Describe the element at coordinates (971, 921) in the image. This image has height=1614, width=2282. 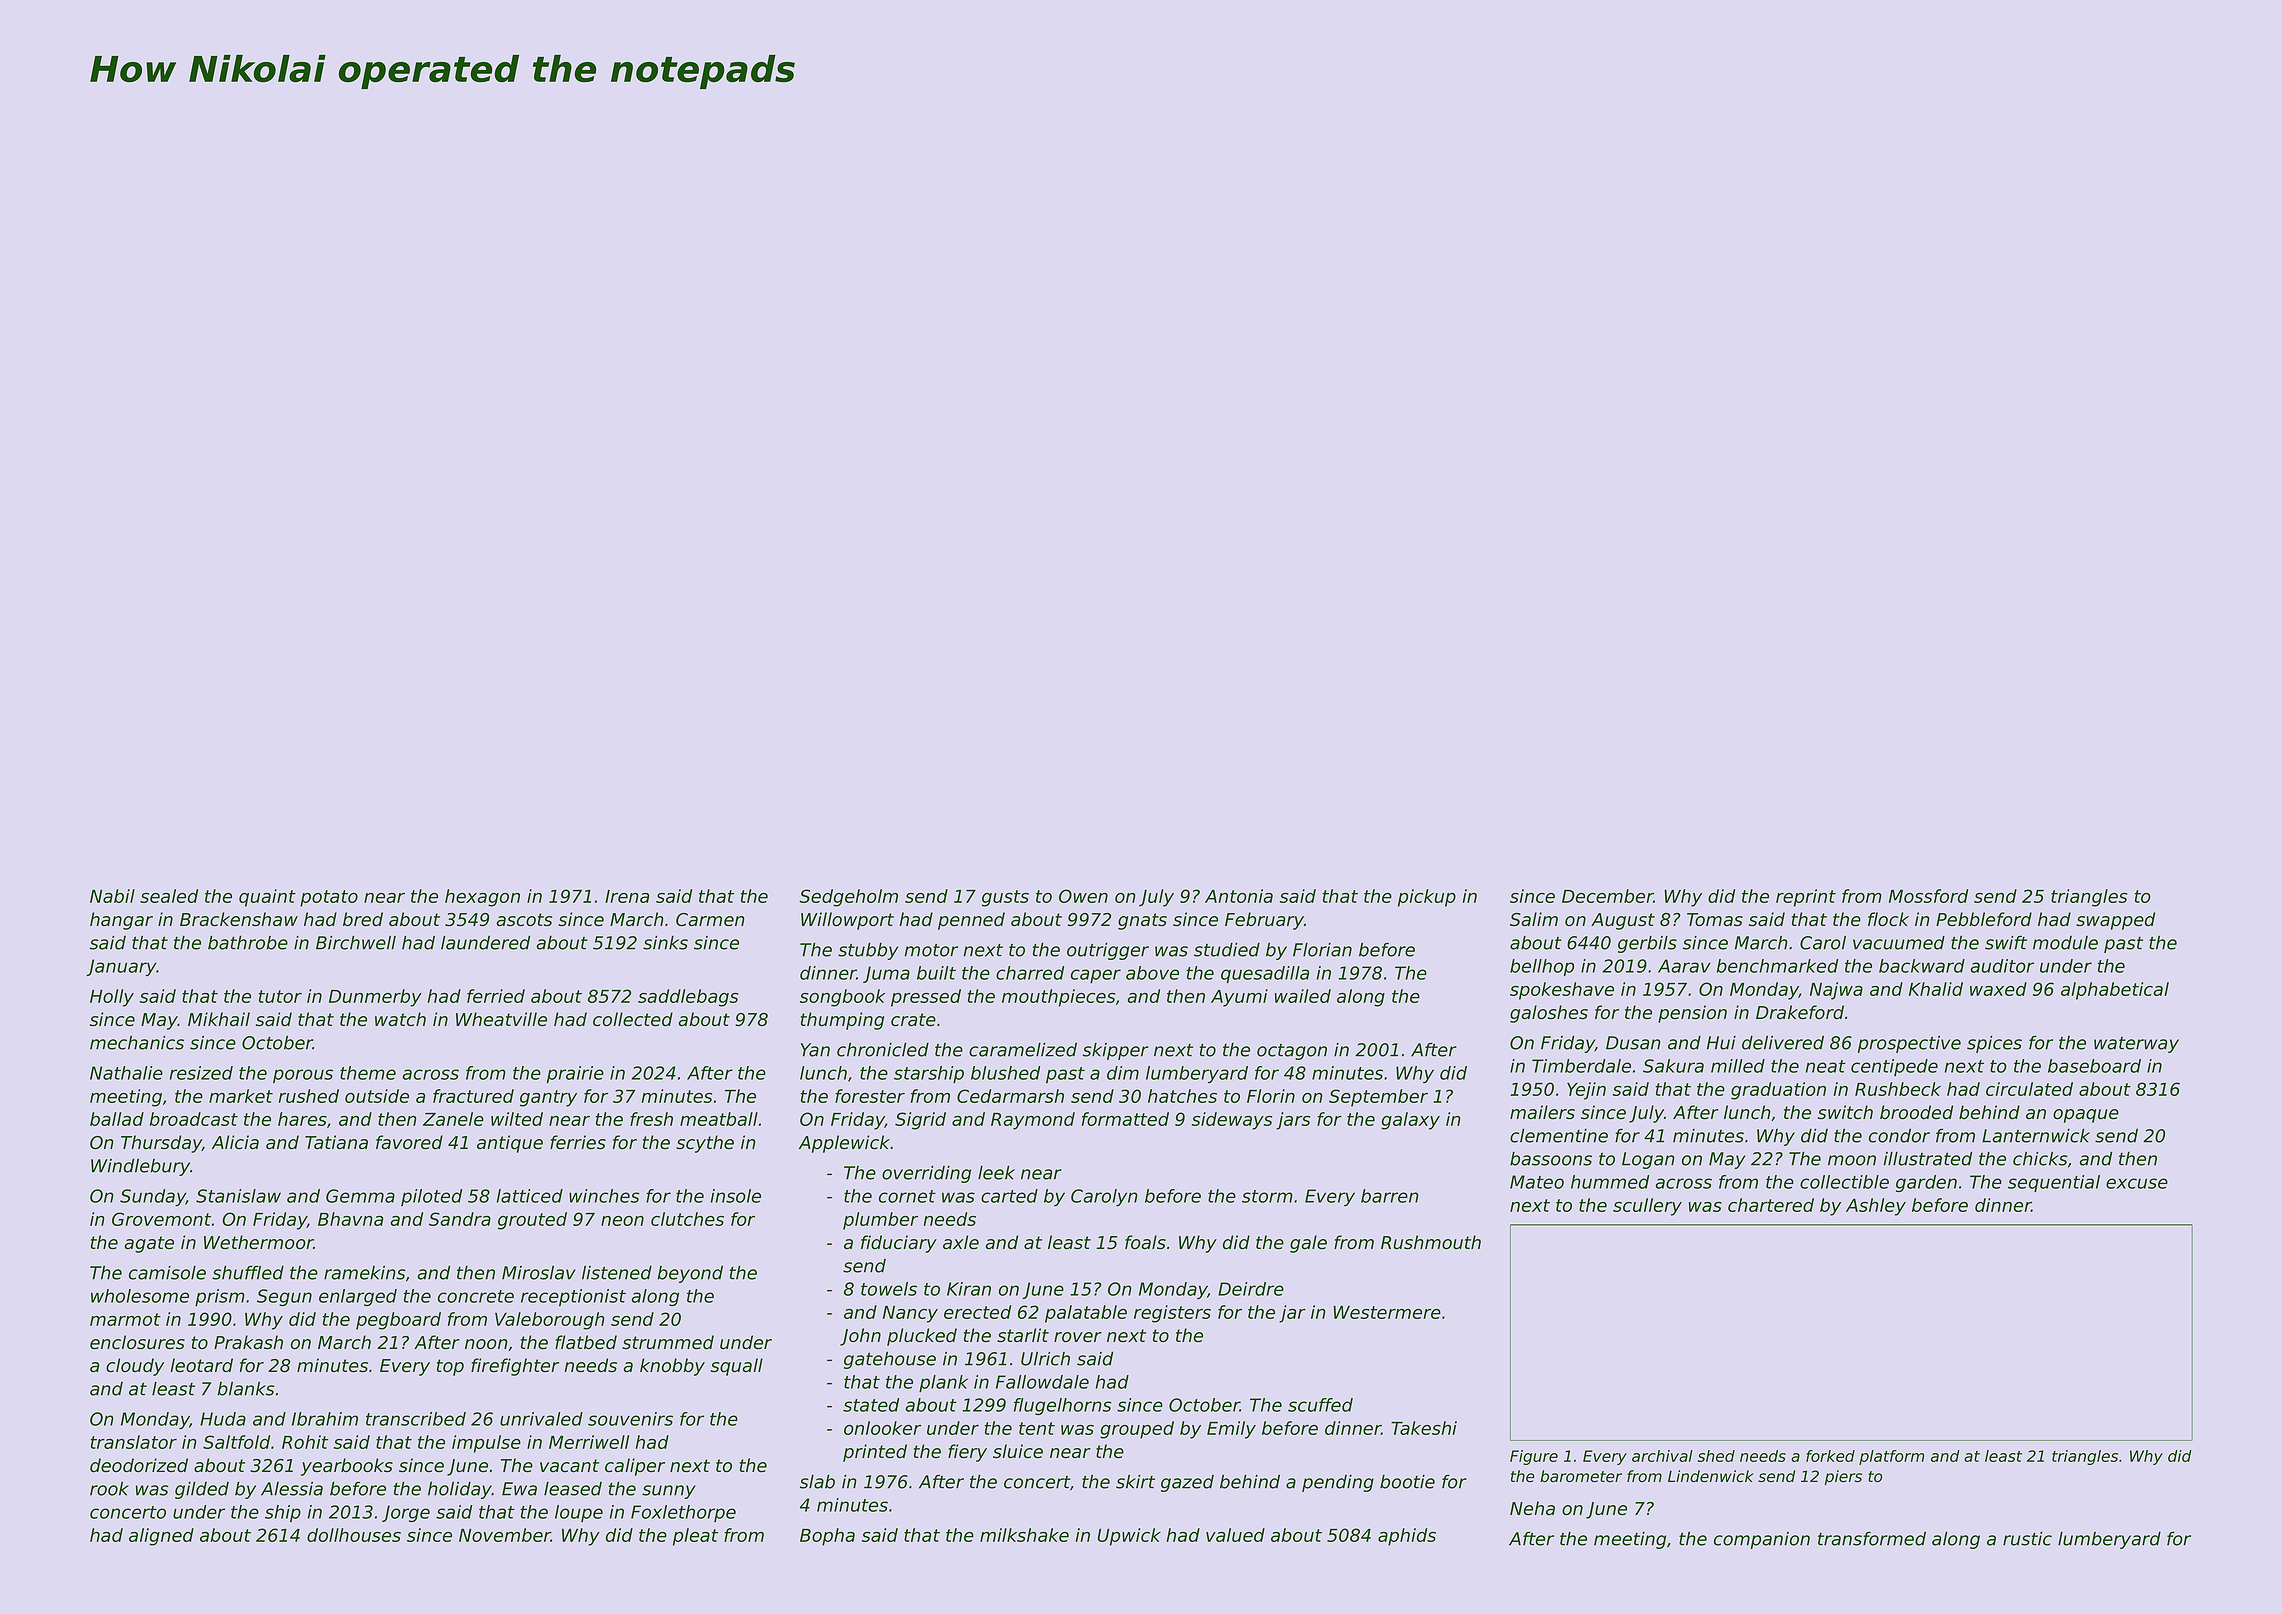
I see `penned` at that location.
